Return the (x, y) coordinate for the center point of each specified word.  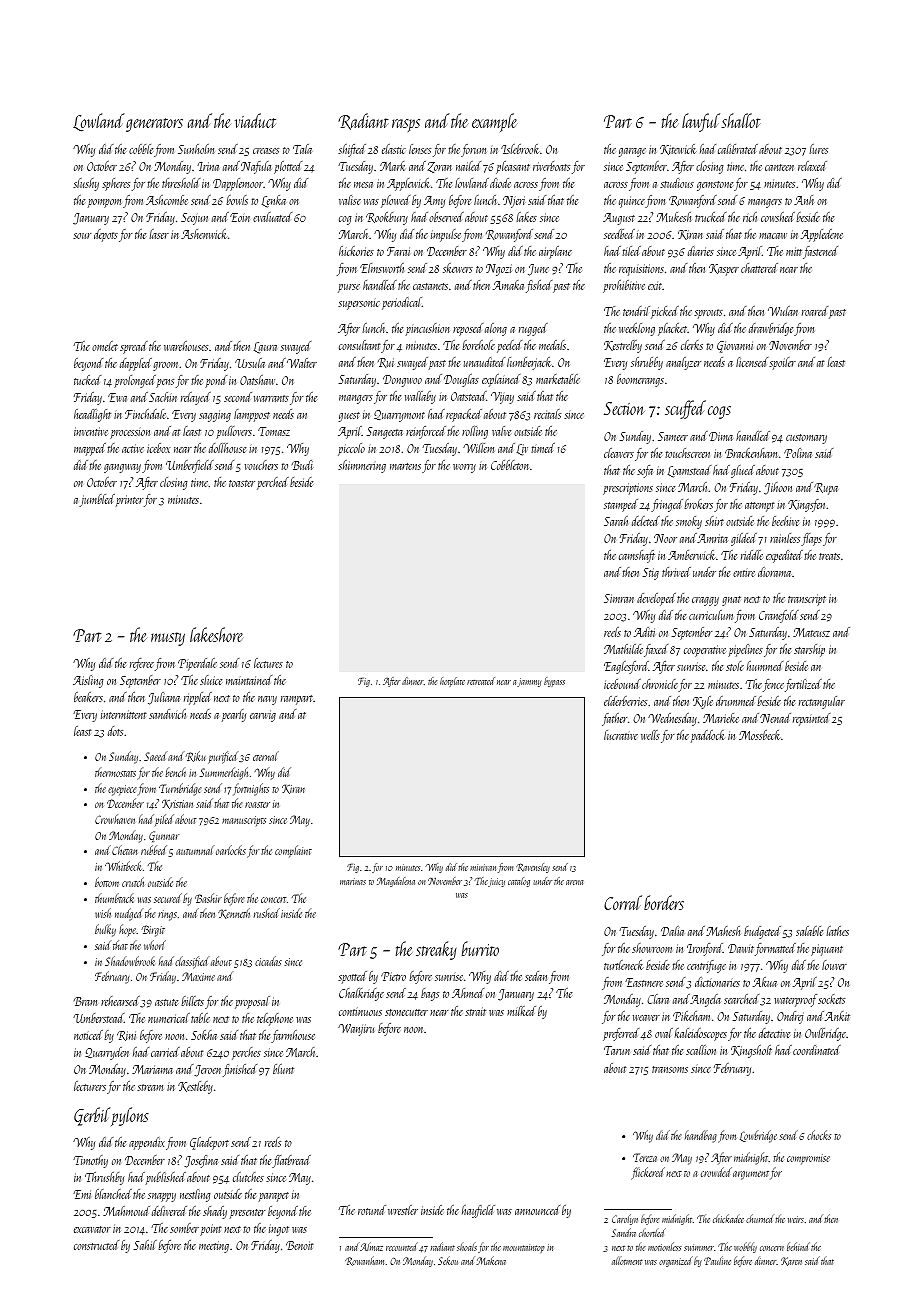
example (494, 122)
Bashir (208, 898)
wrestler (403, 1210)
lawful (701, 122)
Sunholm (196, 149)
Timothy (90, 1161)
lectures (268, 663)
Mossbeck (760, 735)
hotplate (452, 682)
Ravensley (533, 868)
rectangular (822, 702)
